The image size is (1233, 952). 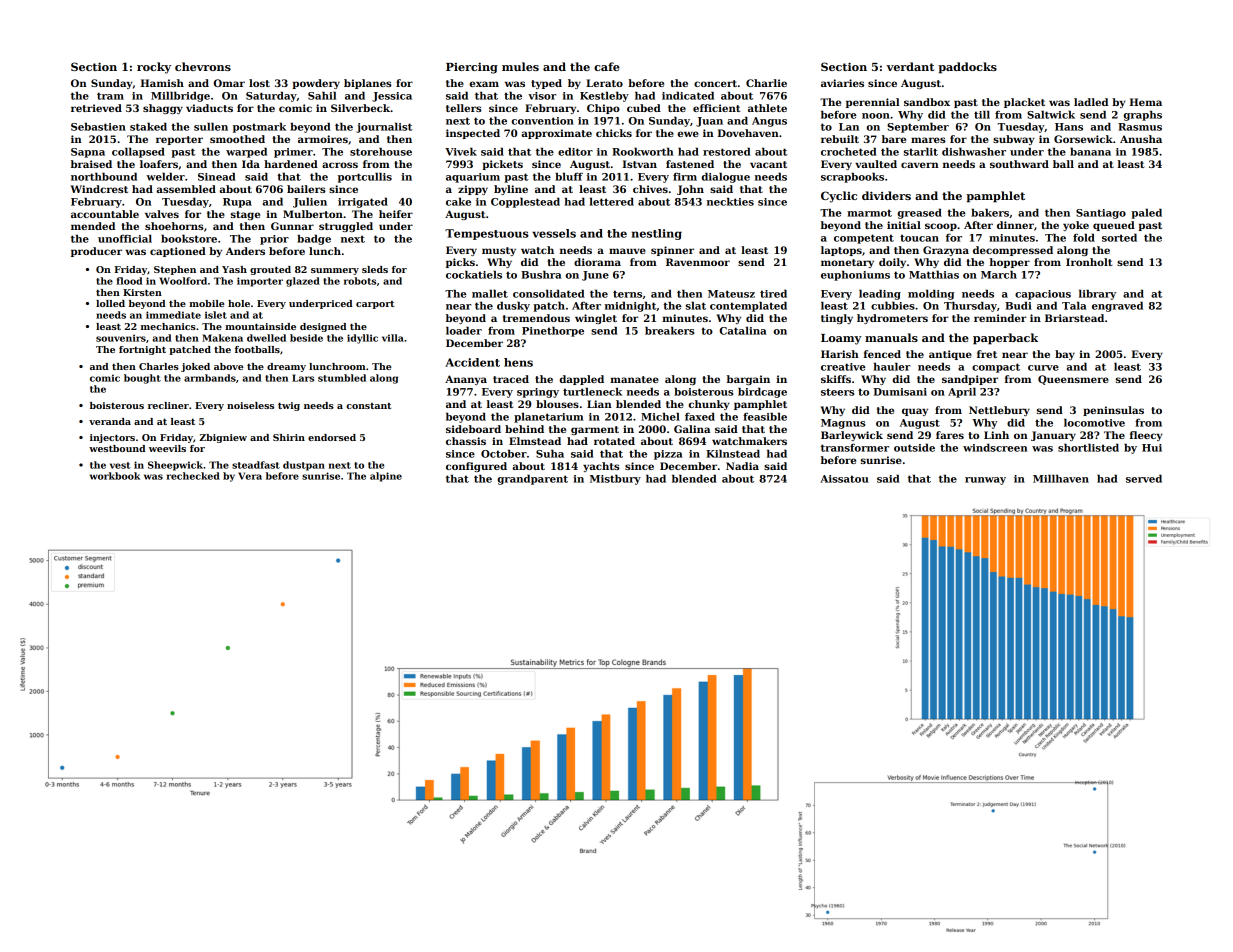 I want to click on producer, so click(x=96, y=252).
